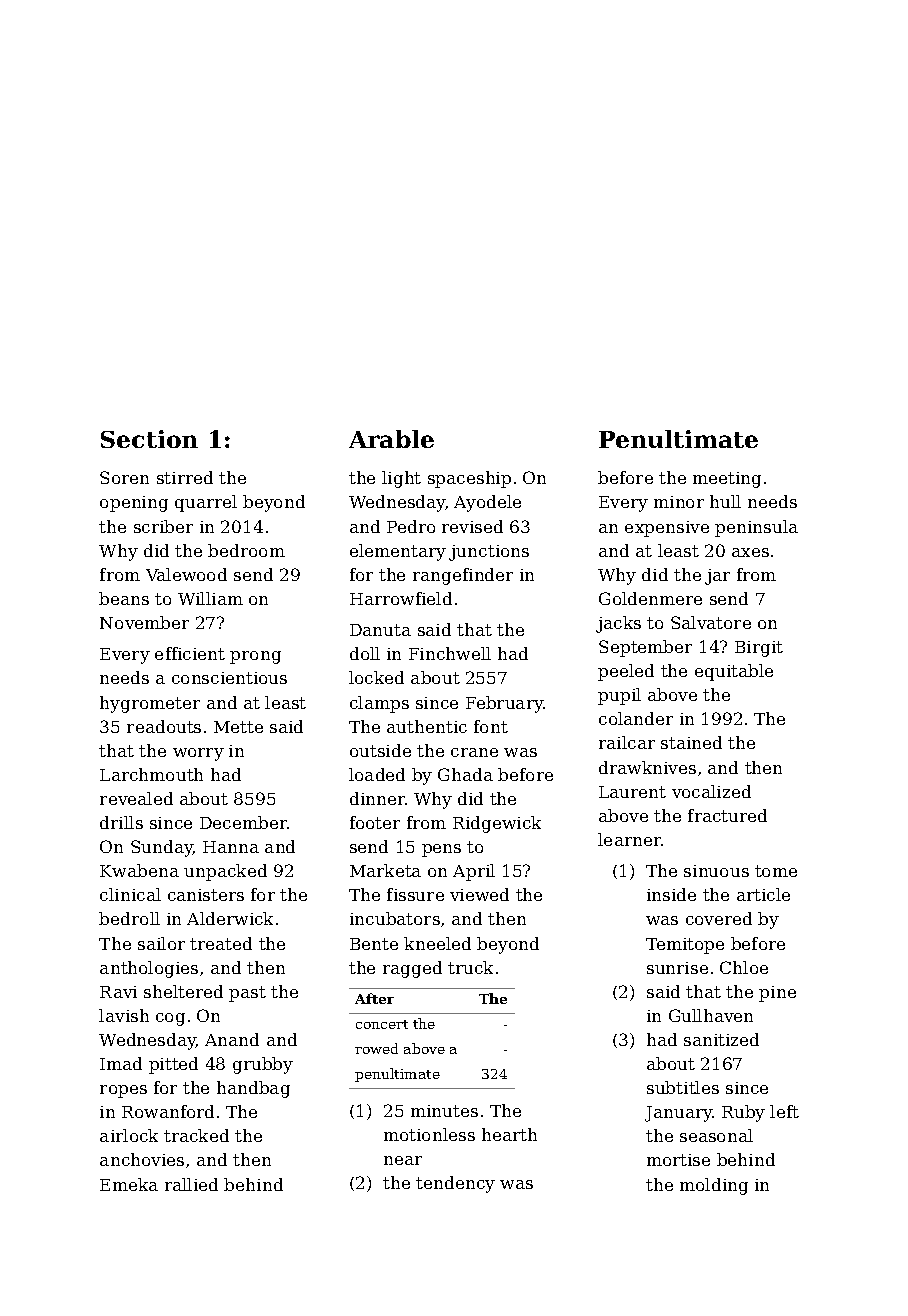  What do you see at coordinates (469, 479) in the screenshot?
I see `spaceship` at bounding box center [469, 479].
